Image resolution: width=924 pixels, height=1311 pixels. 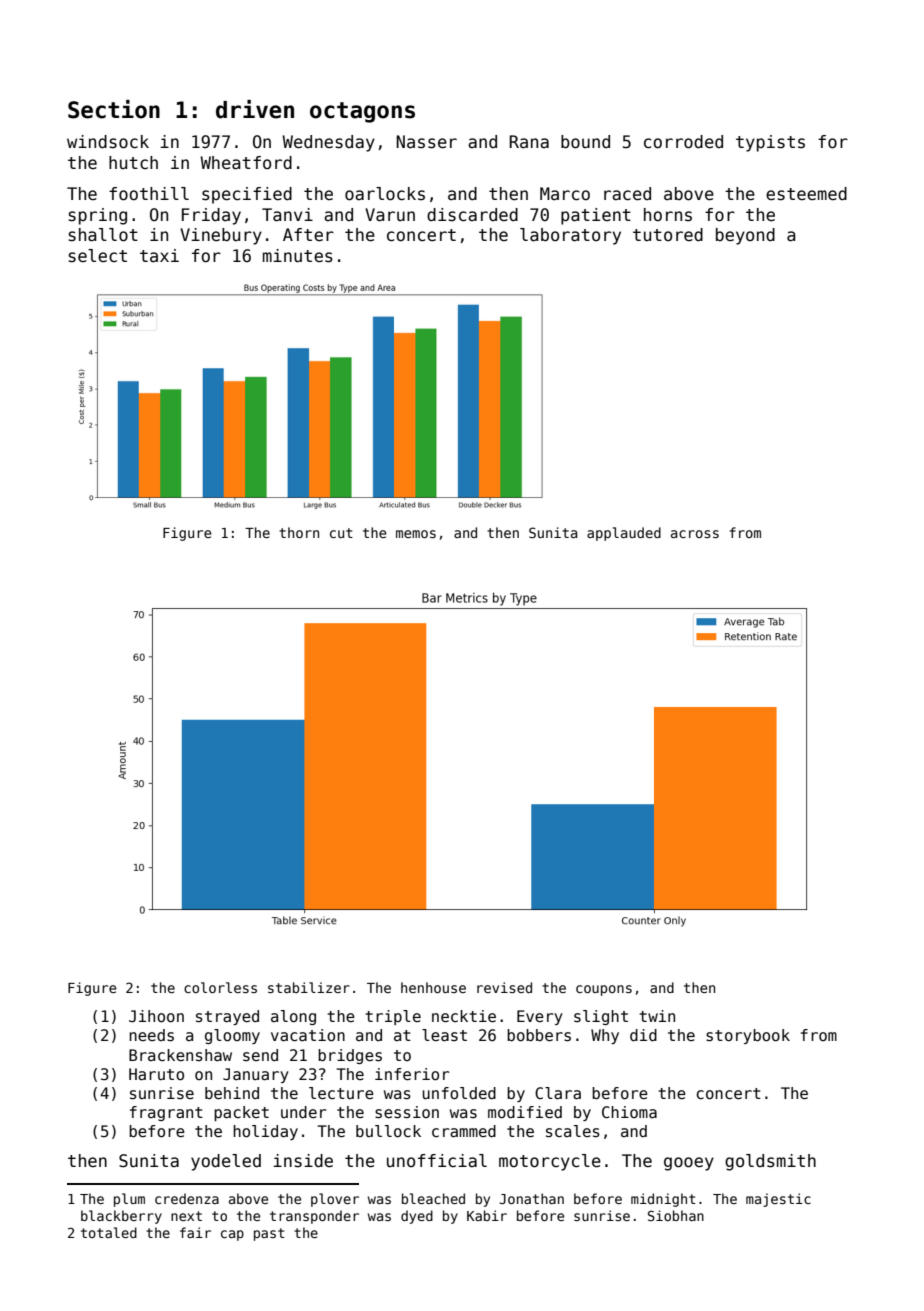 I want to click on totaled, so click(x=109, y=1232).
